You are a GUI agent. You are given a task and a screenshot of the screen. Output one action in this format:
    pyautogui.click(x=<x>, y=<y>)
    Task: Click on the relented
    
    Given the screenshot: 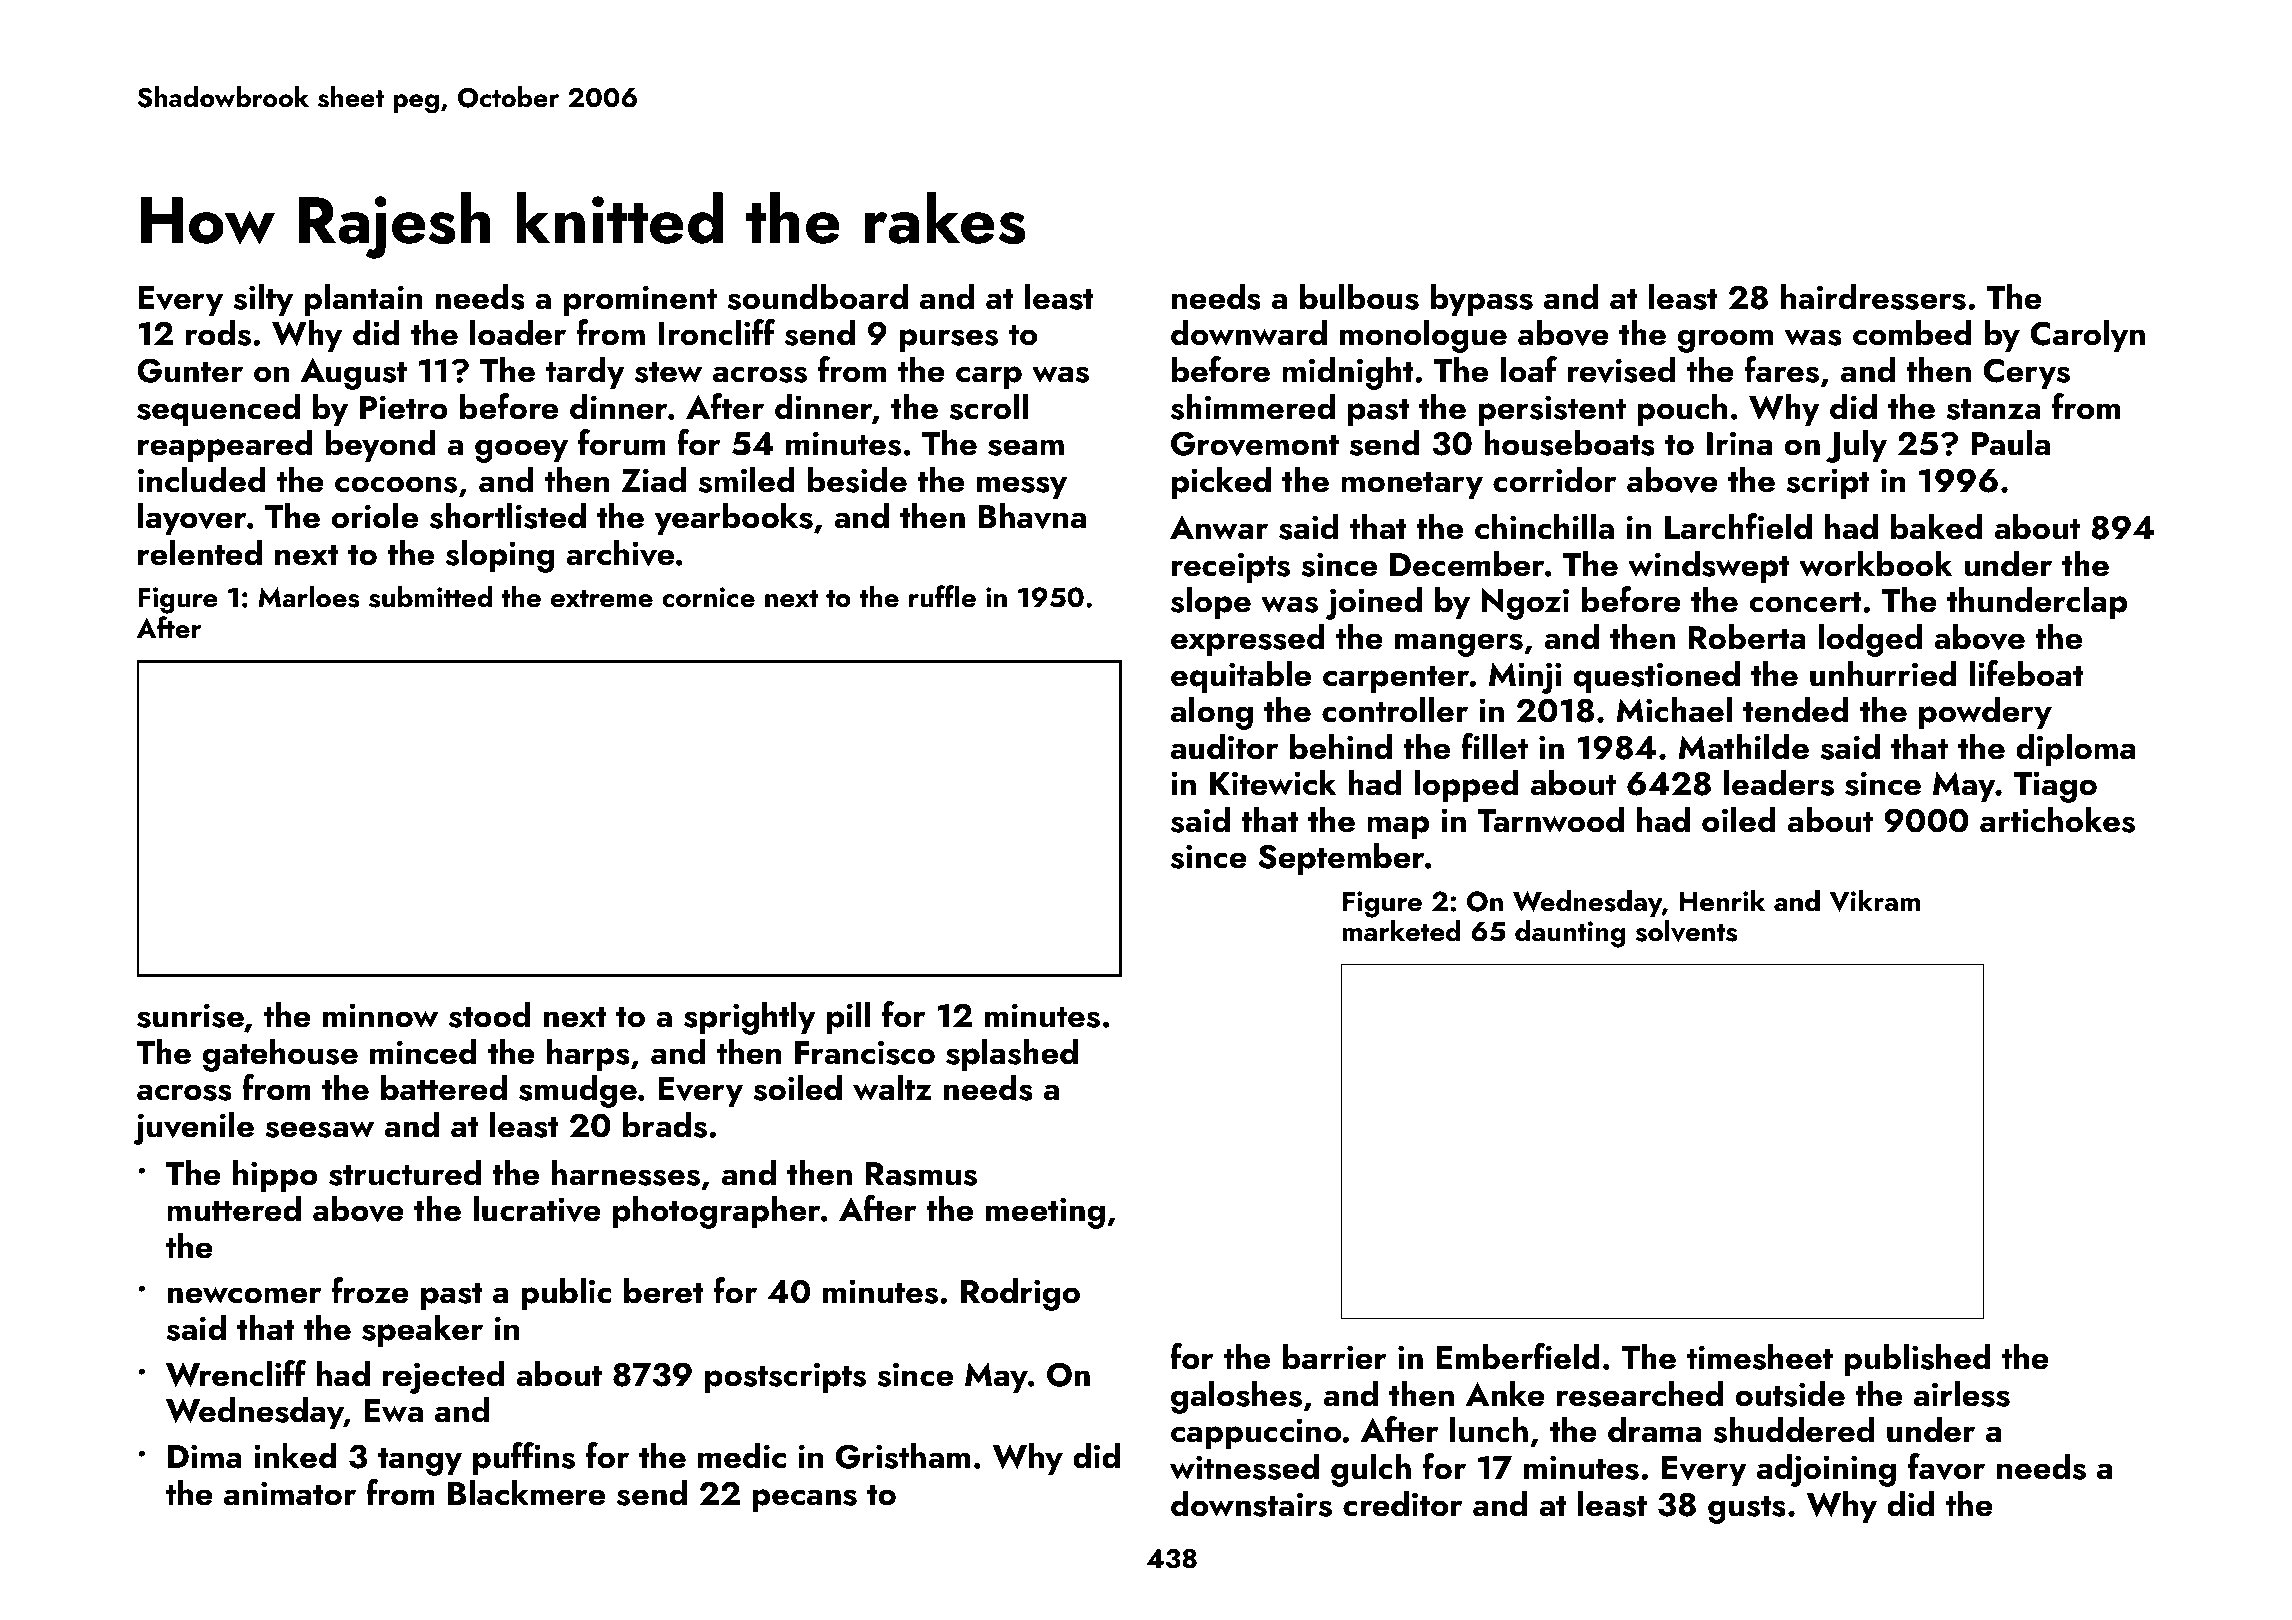 What is the action you would take?
    pyautogui.click(x=200, y=552)
